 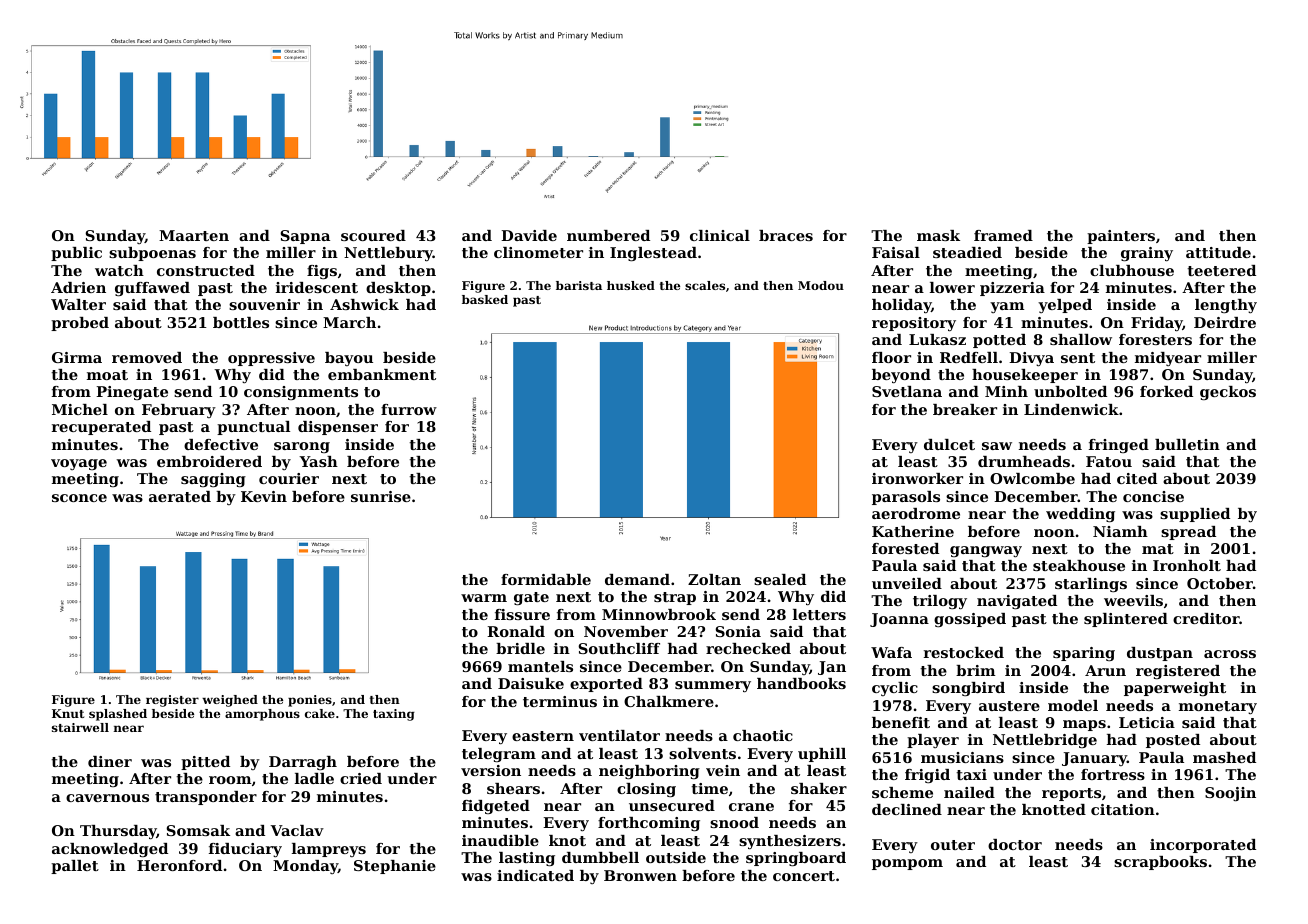 What do you see at coordinates (1160, 654) in the page?
I see `dustpan` at bounding box center [1160, 654].
